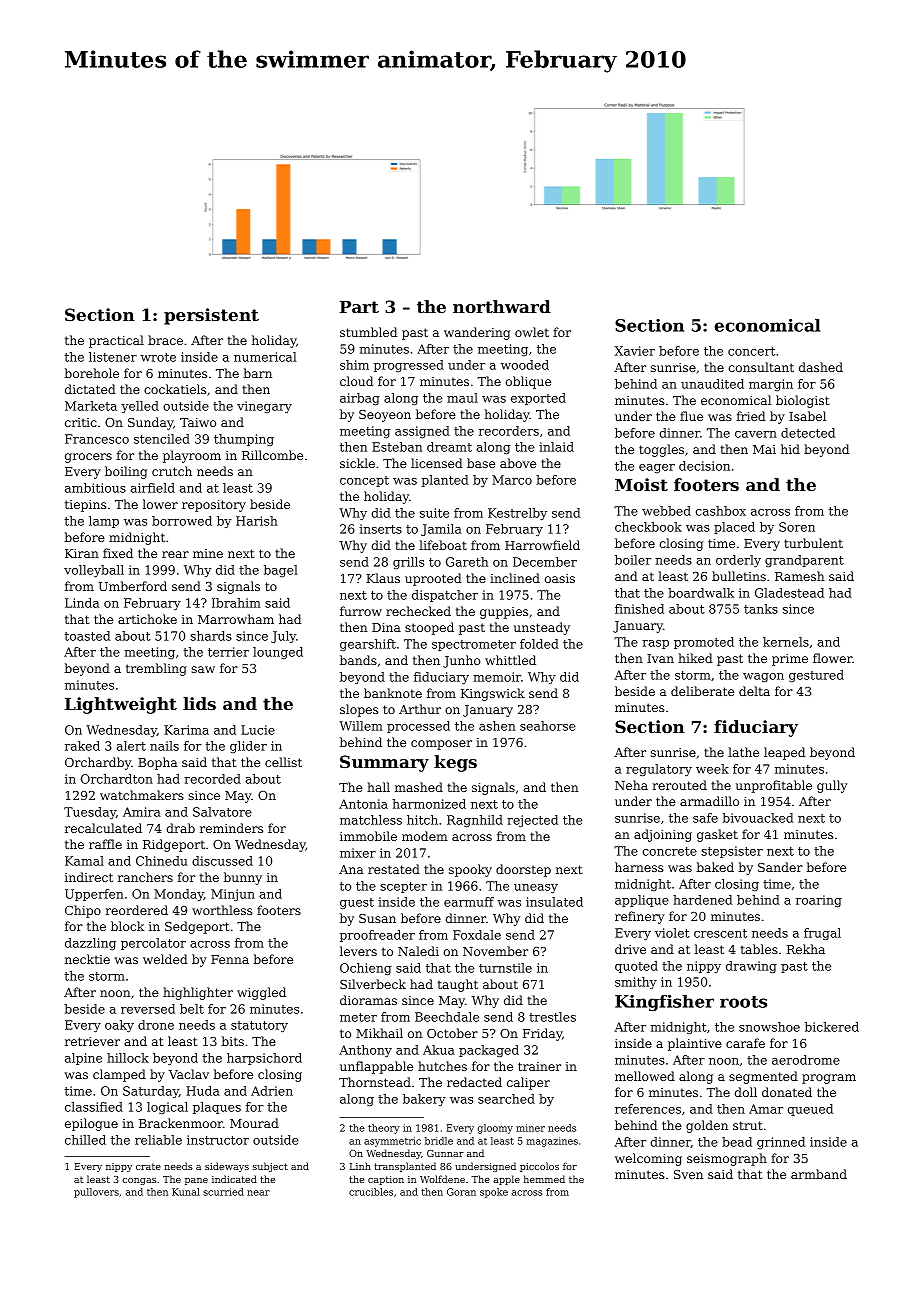 This screenshot has height=1308, width=924. Describe the element at coordinates (832, 786) in the screenshot. I see `gully` at that location.
